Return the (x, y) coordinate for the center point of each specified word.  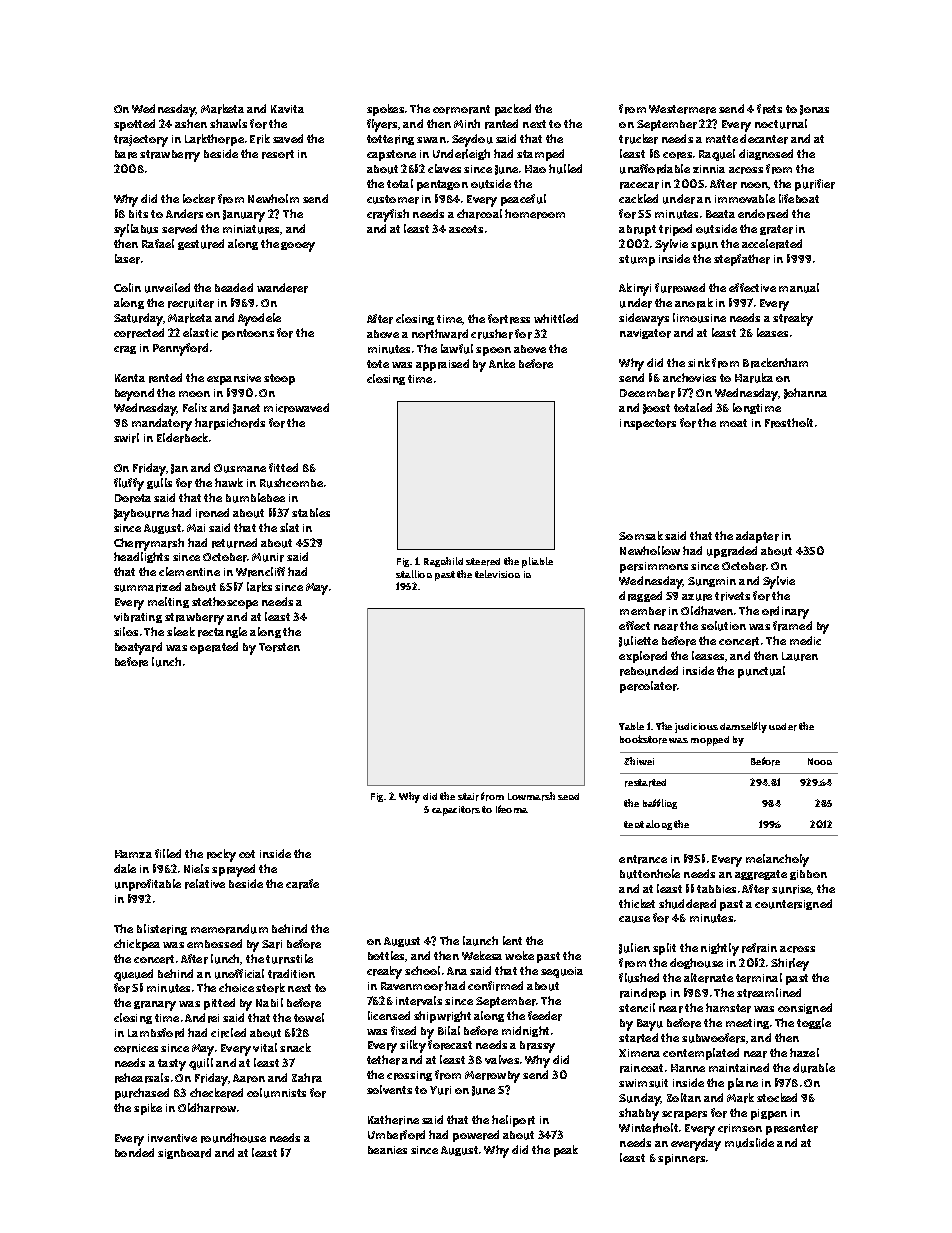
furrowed (680, 288)
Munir (268, 557)
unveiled (167, 288)
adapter (757, 537)
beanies (387, 1150)
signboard (184, 1153)
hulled (565, 169)
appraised (442, 365)
